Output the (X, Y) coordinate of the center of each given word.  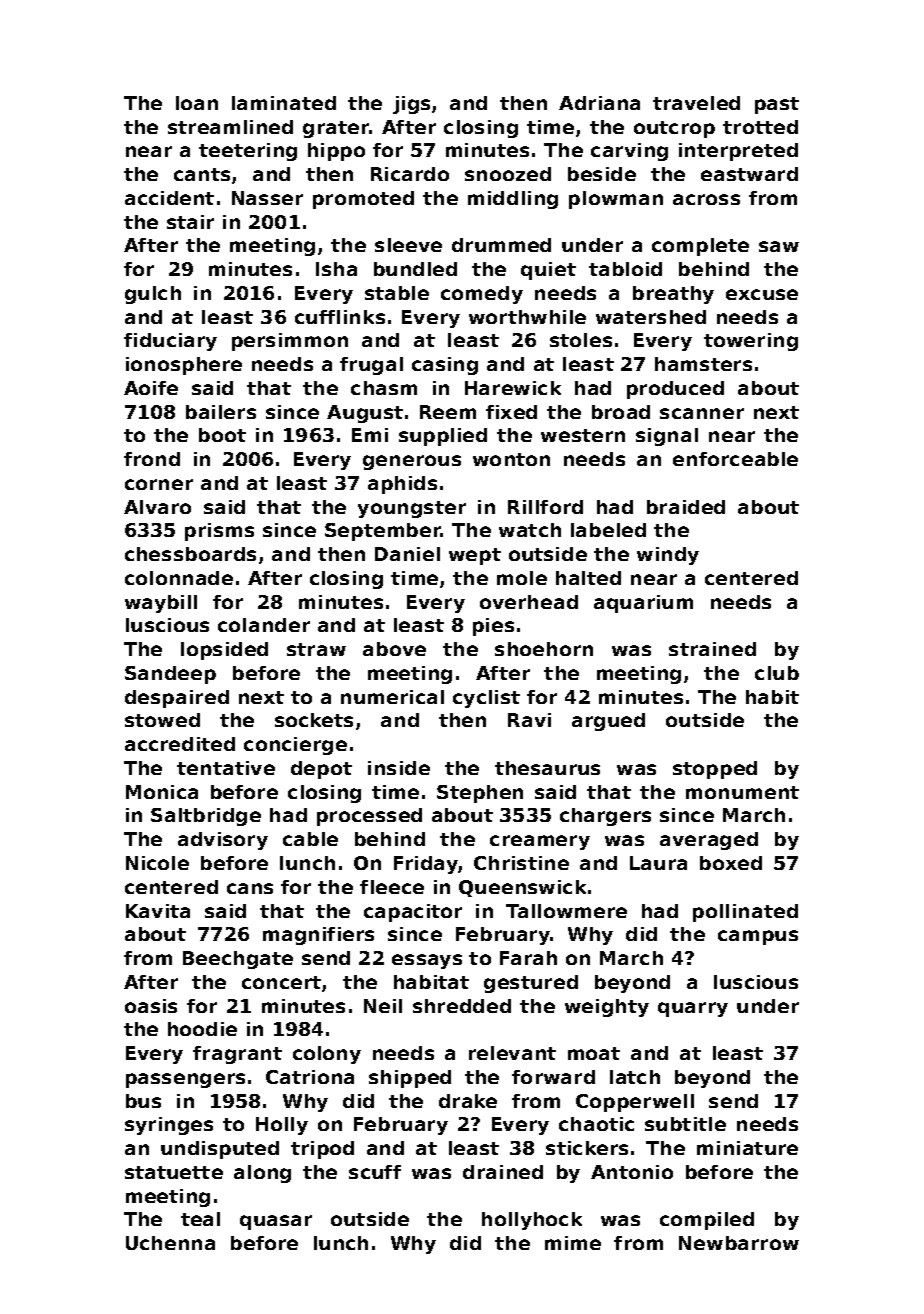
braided (686, 507)
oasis (151, 1006)
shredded (462, 1006)
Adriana (599, 103)
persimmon (290, 342)
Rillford (545, 507)
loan (197, 103)
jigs (411, 105)
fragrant (237, 1055)
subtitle (685, 1124)
